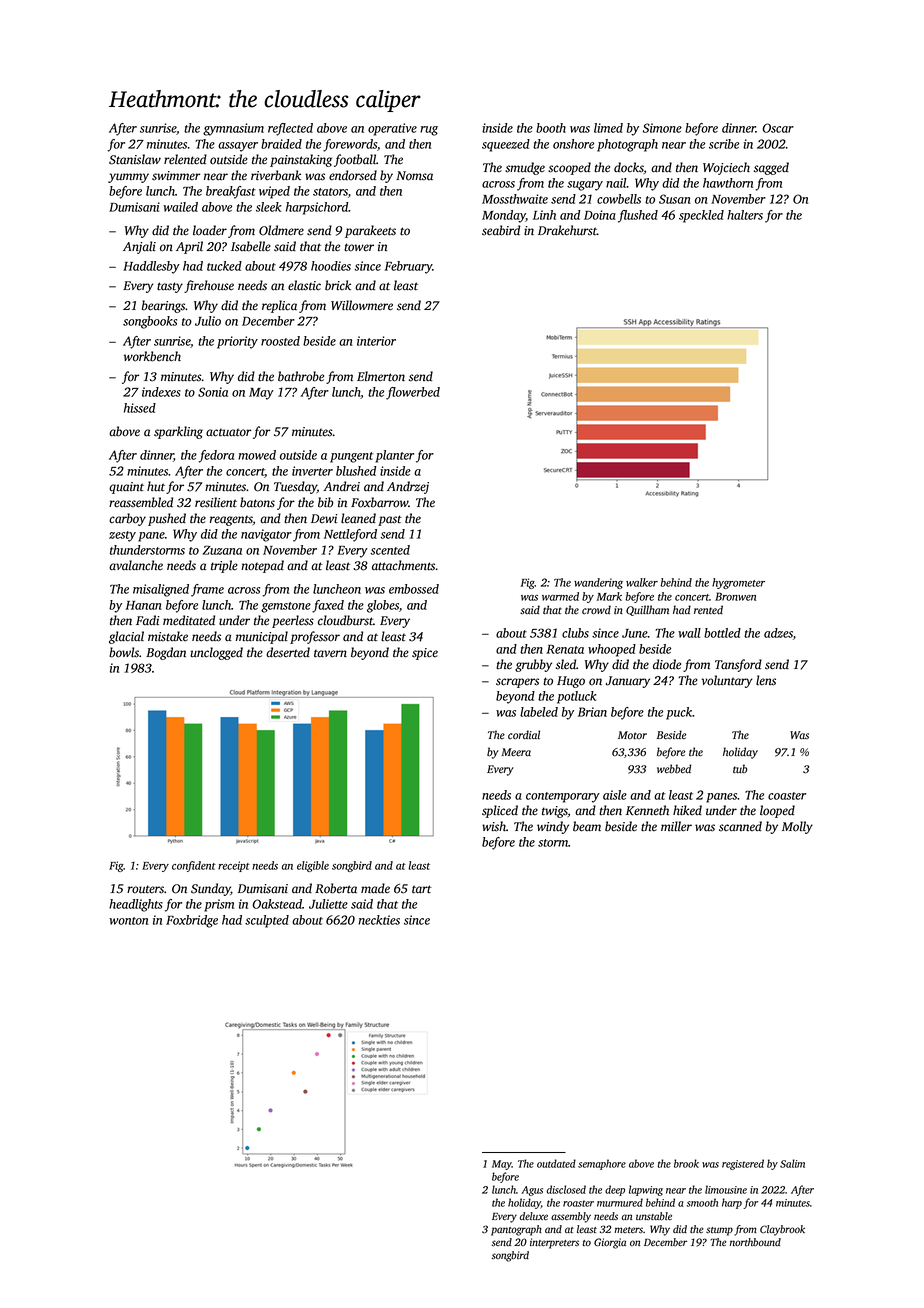  What do you see at coordinates (608, 128) in the screenshot?
I see `limed` at bounding box center [608, 128].
